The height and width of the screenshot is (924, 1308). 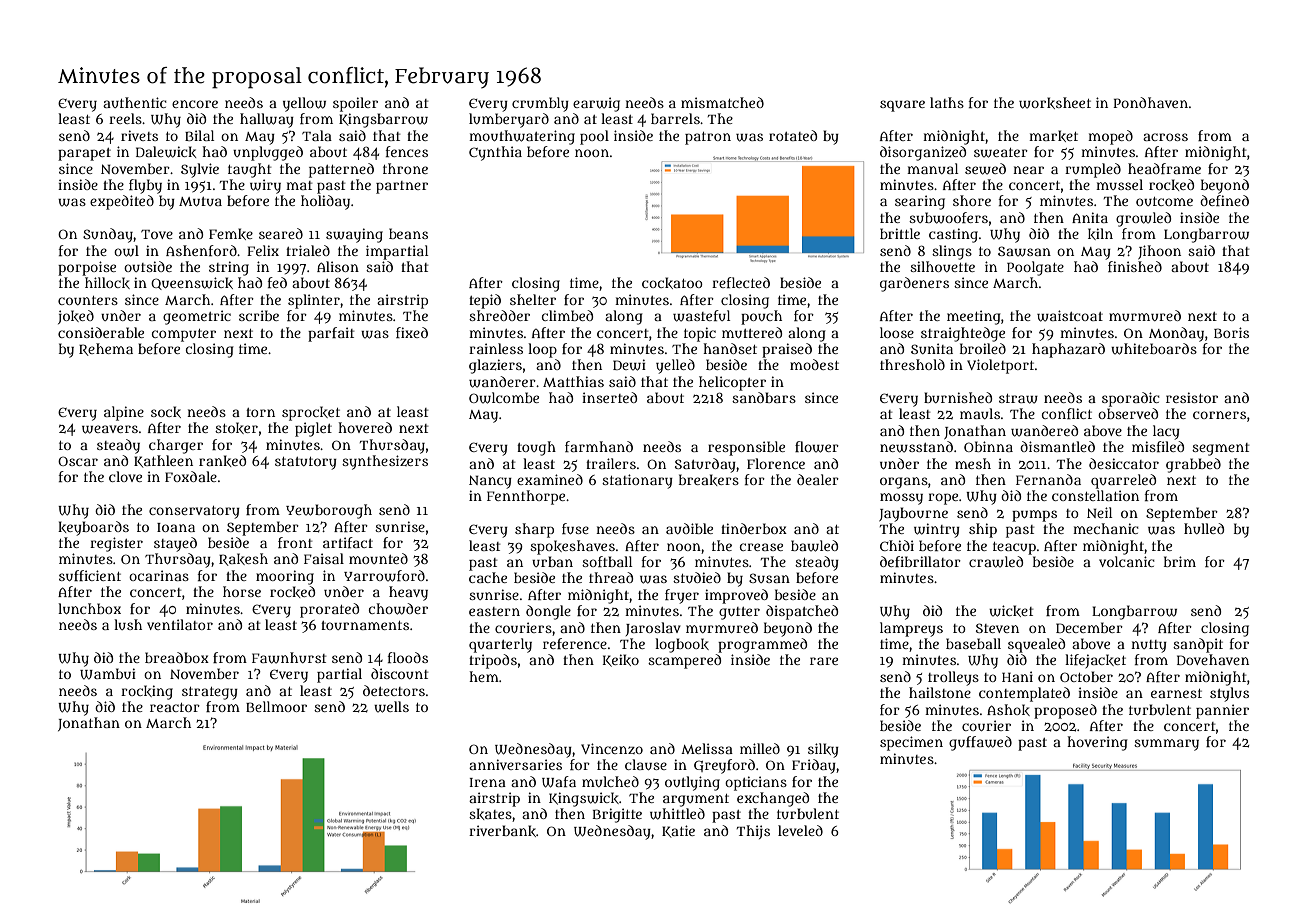 I want to click on proposed, so click(x=1065, y=711).
